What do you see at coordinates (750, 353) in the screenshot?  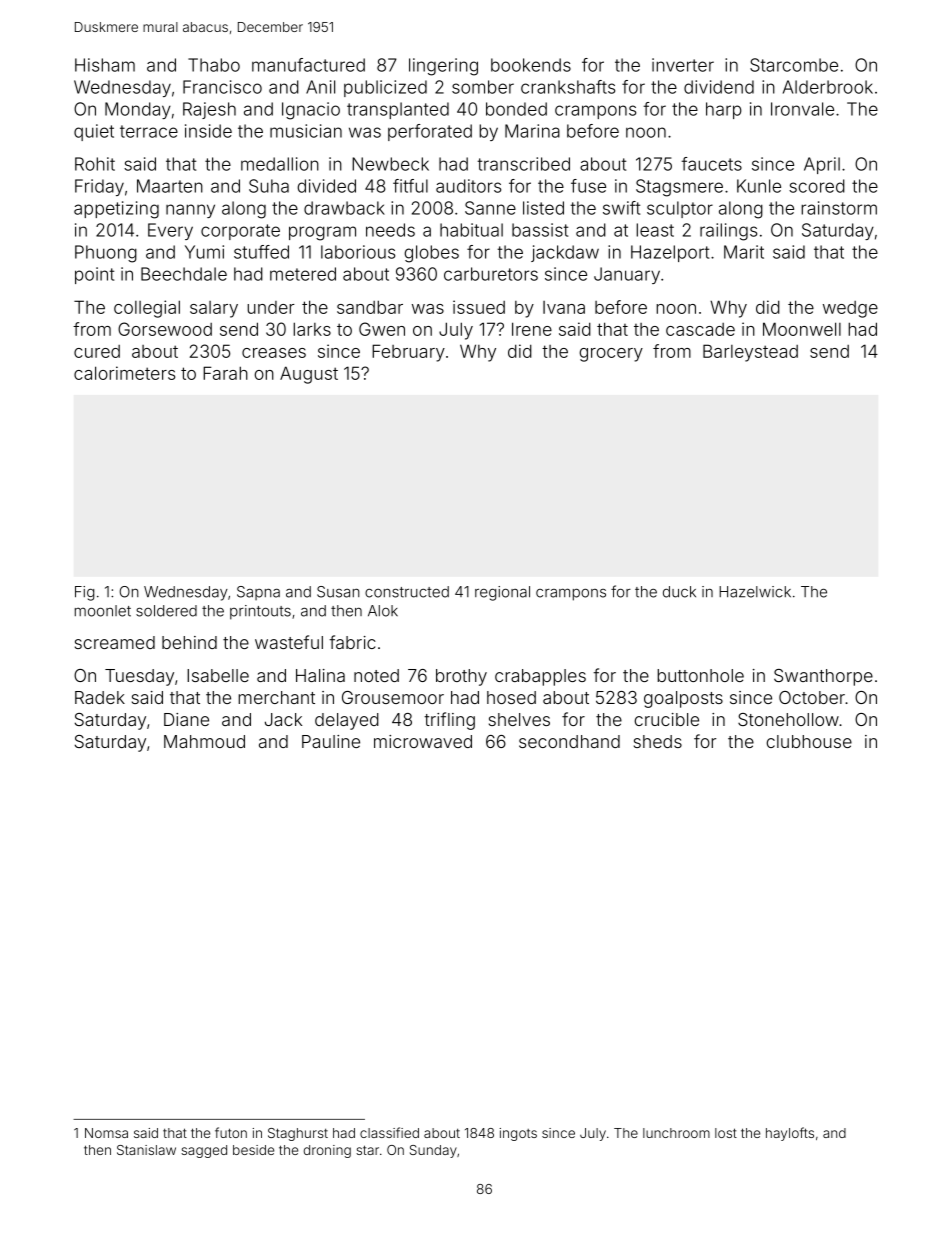 I see `Barleystead` at bounding box center [750, 353].
